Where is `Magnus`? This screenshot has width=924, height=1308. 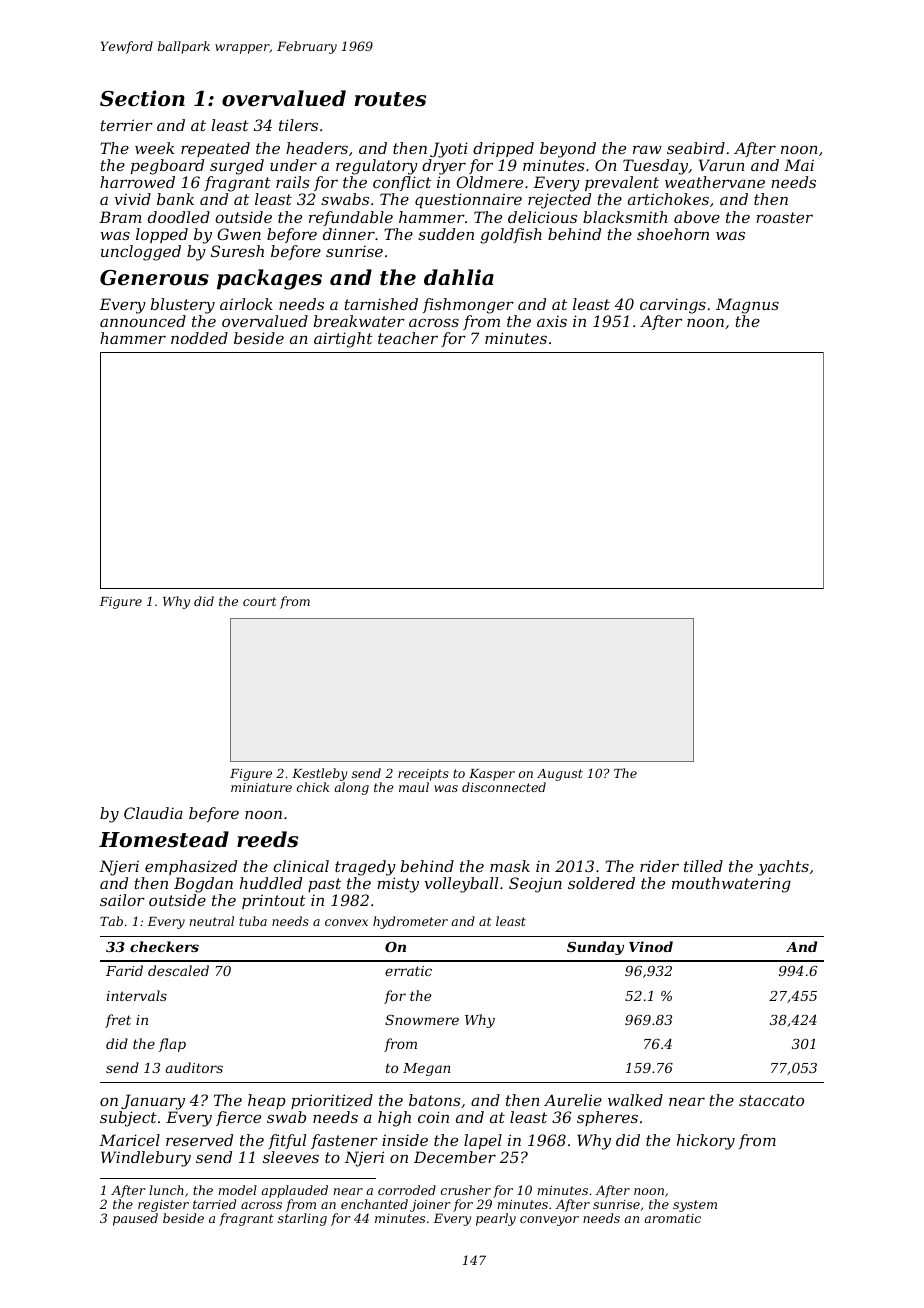
Magnus is located at coordinates (747, 306).
